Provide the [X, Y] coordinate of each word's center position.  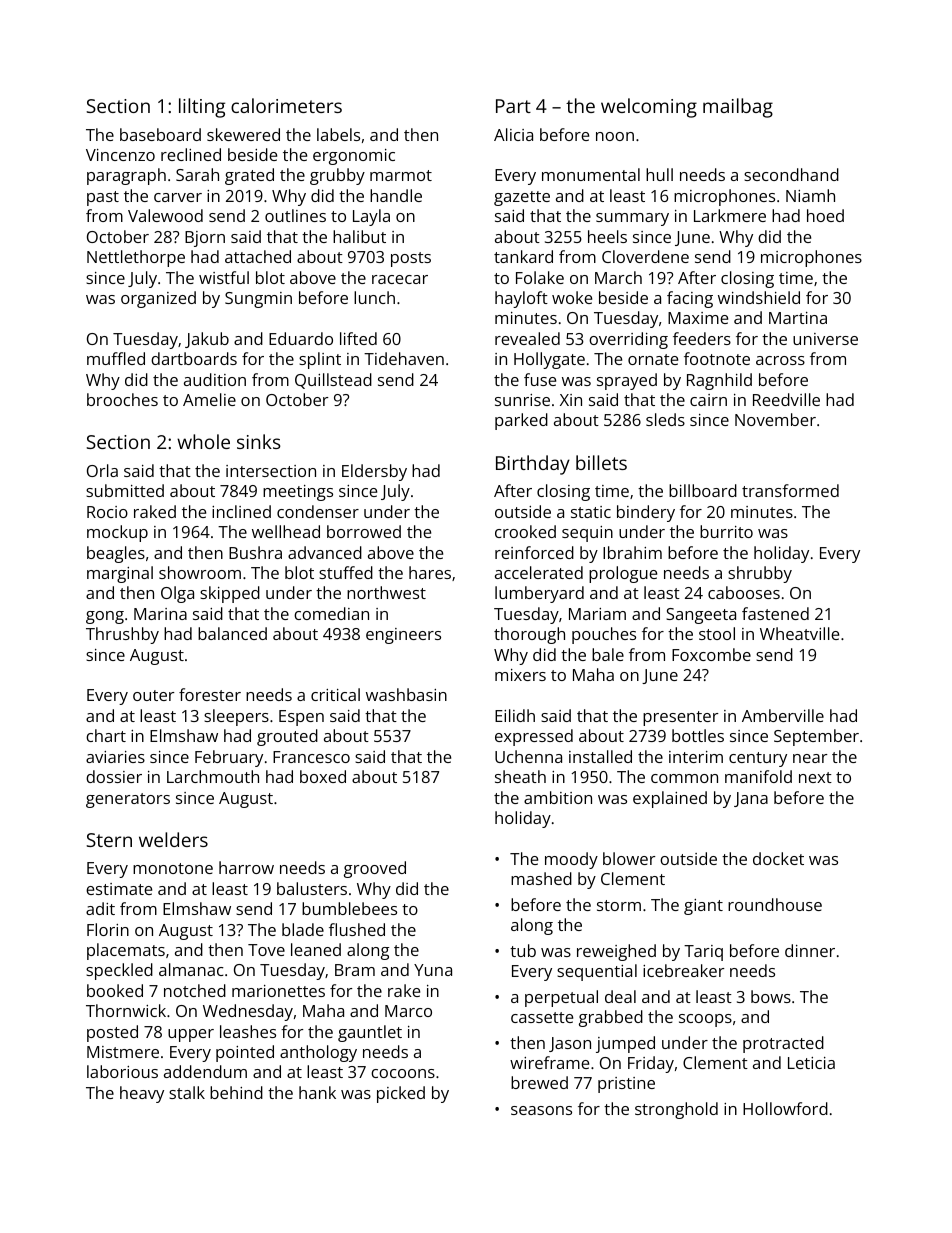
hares [430, 572]
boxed [323, 776]
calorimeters [286, 105]
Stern [109, 840]
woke [572, 297]
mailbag [738, 108]
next [815, 777]
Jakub [207, 340]
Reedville [786, 399]
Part [513, 106]
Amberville [783, 715]
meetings [298, 493]
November [775, 419]
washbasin [406, 694]
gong [105, 617]
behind [236, 1092]
